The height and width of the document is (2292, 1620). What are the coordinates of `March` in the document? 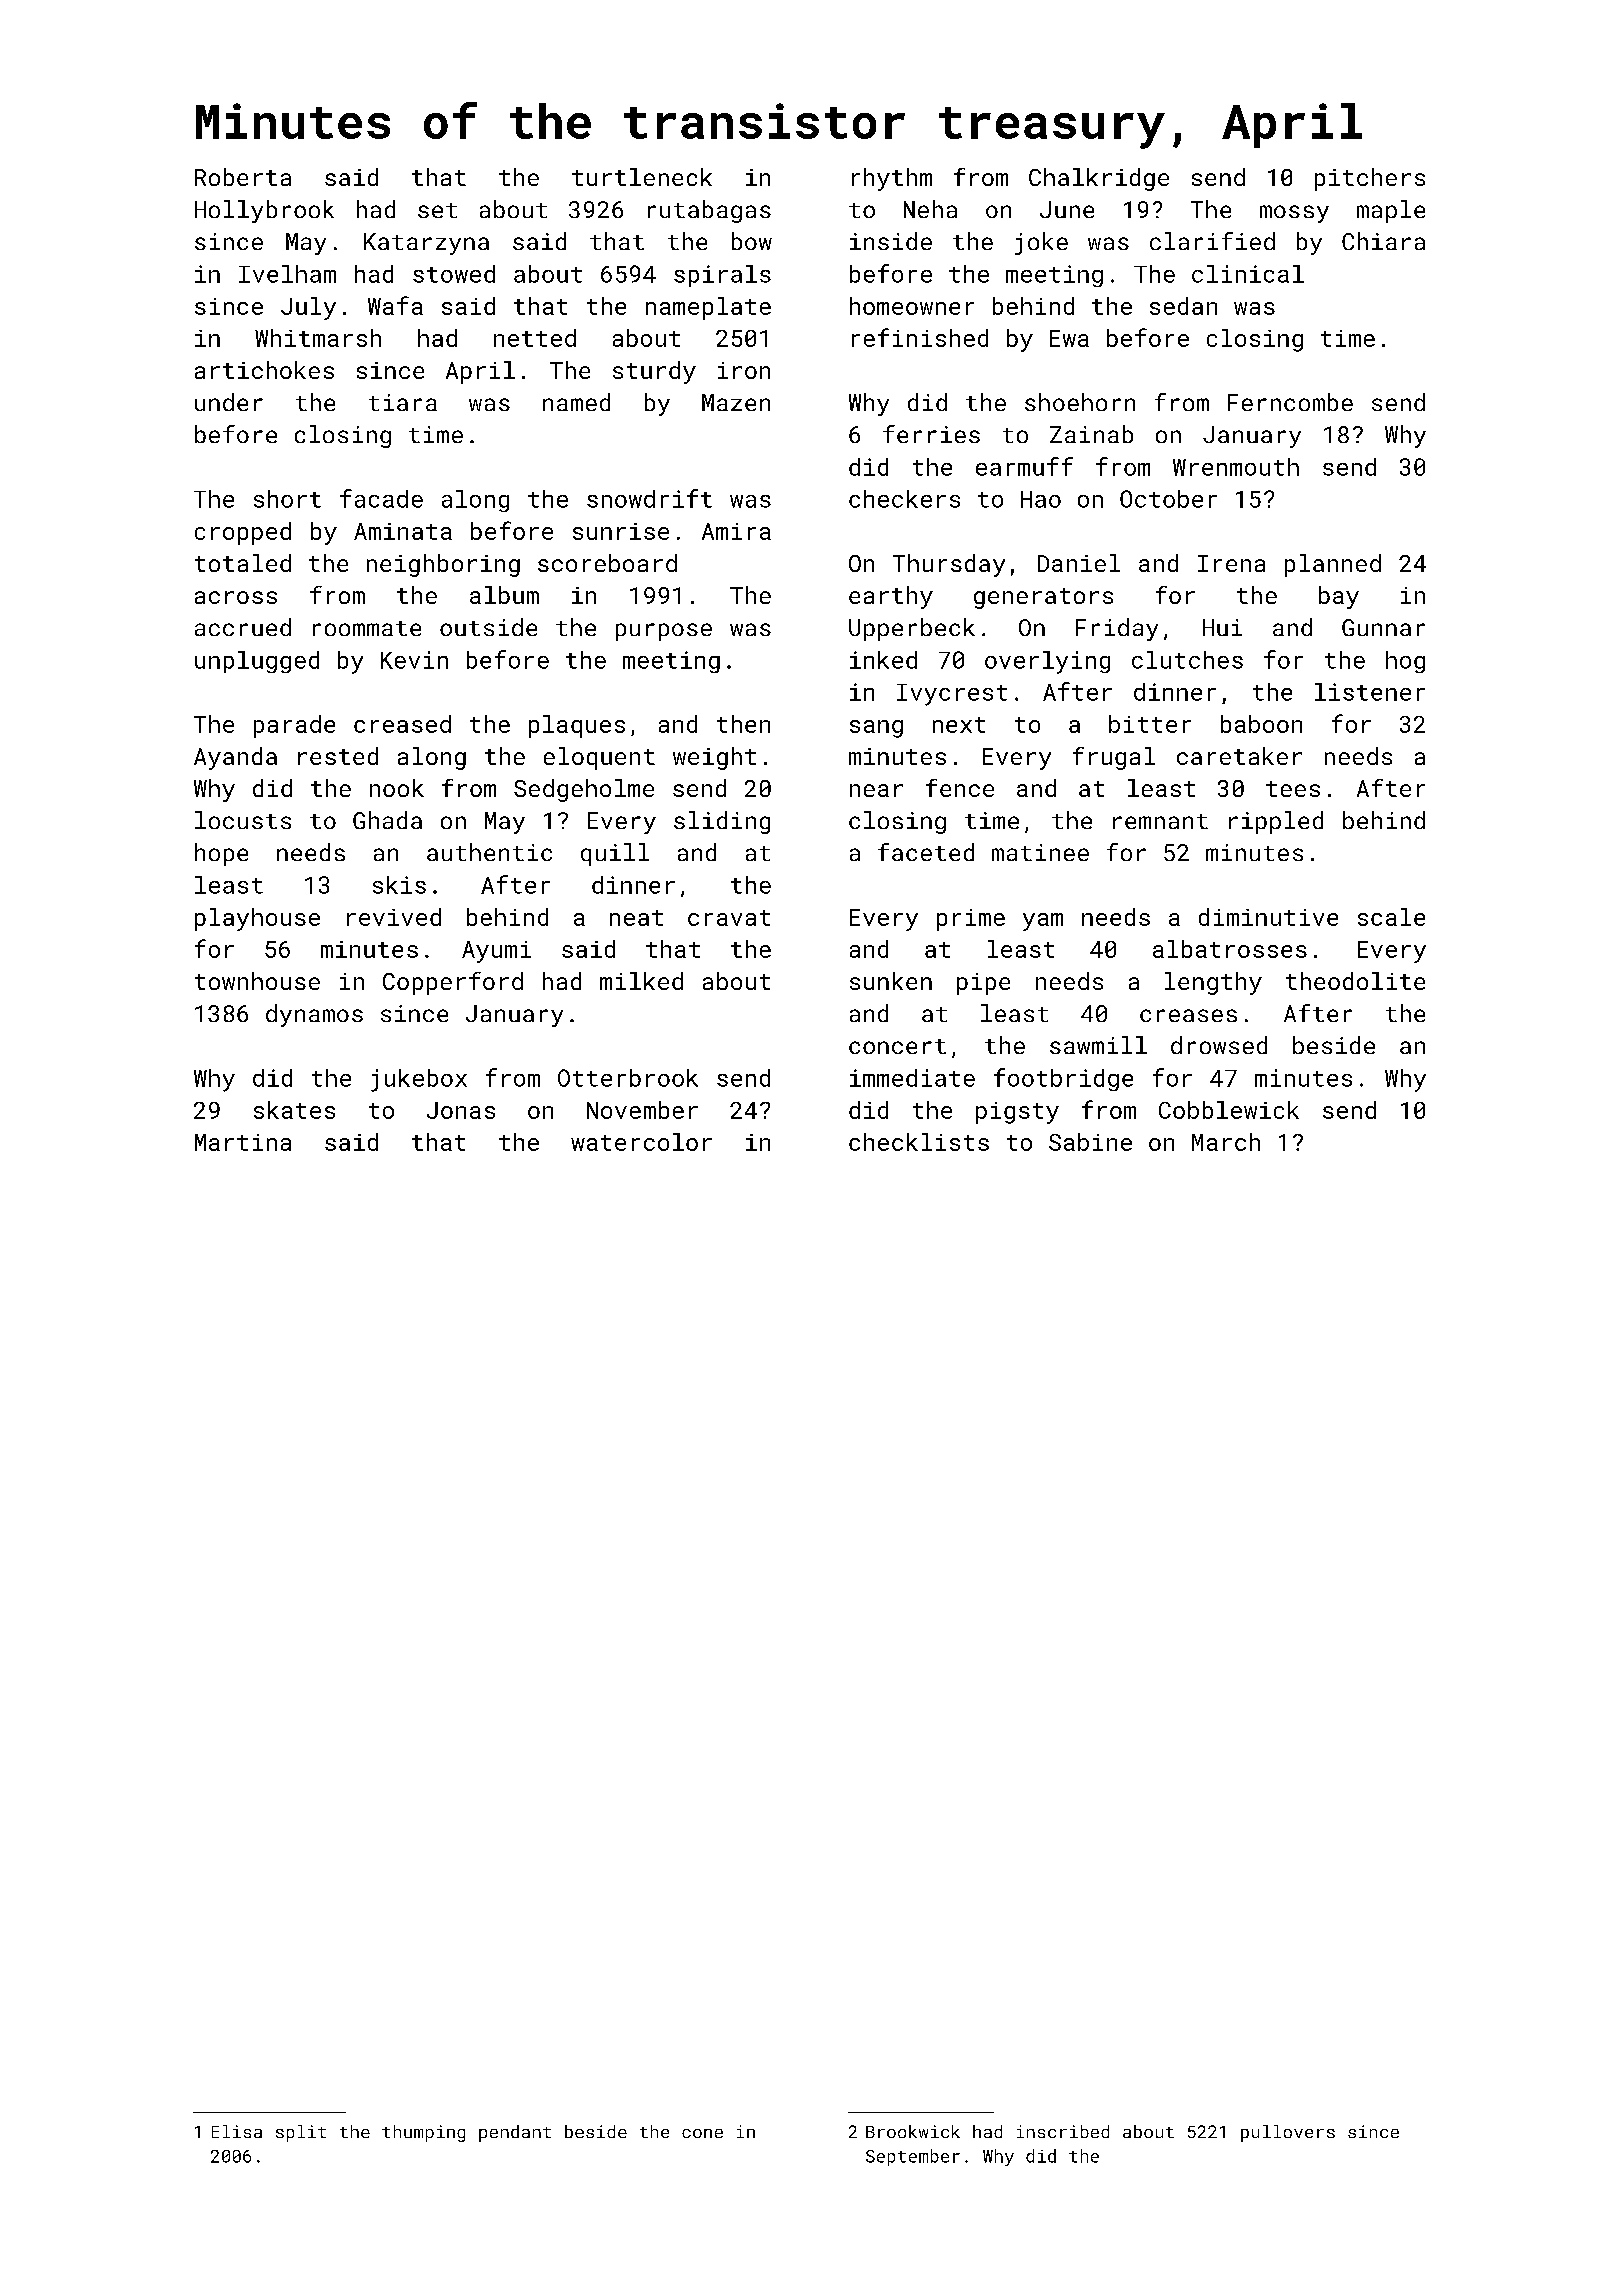 It's located at (1226, 1142).
